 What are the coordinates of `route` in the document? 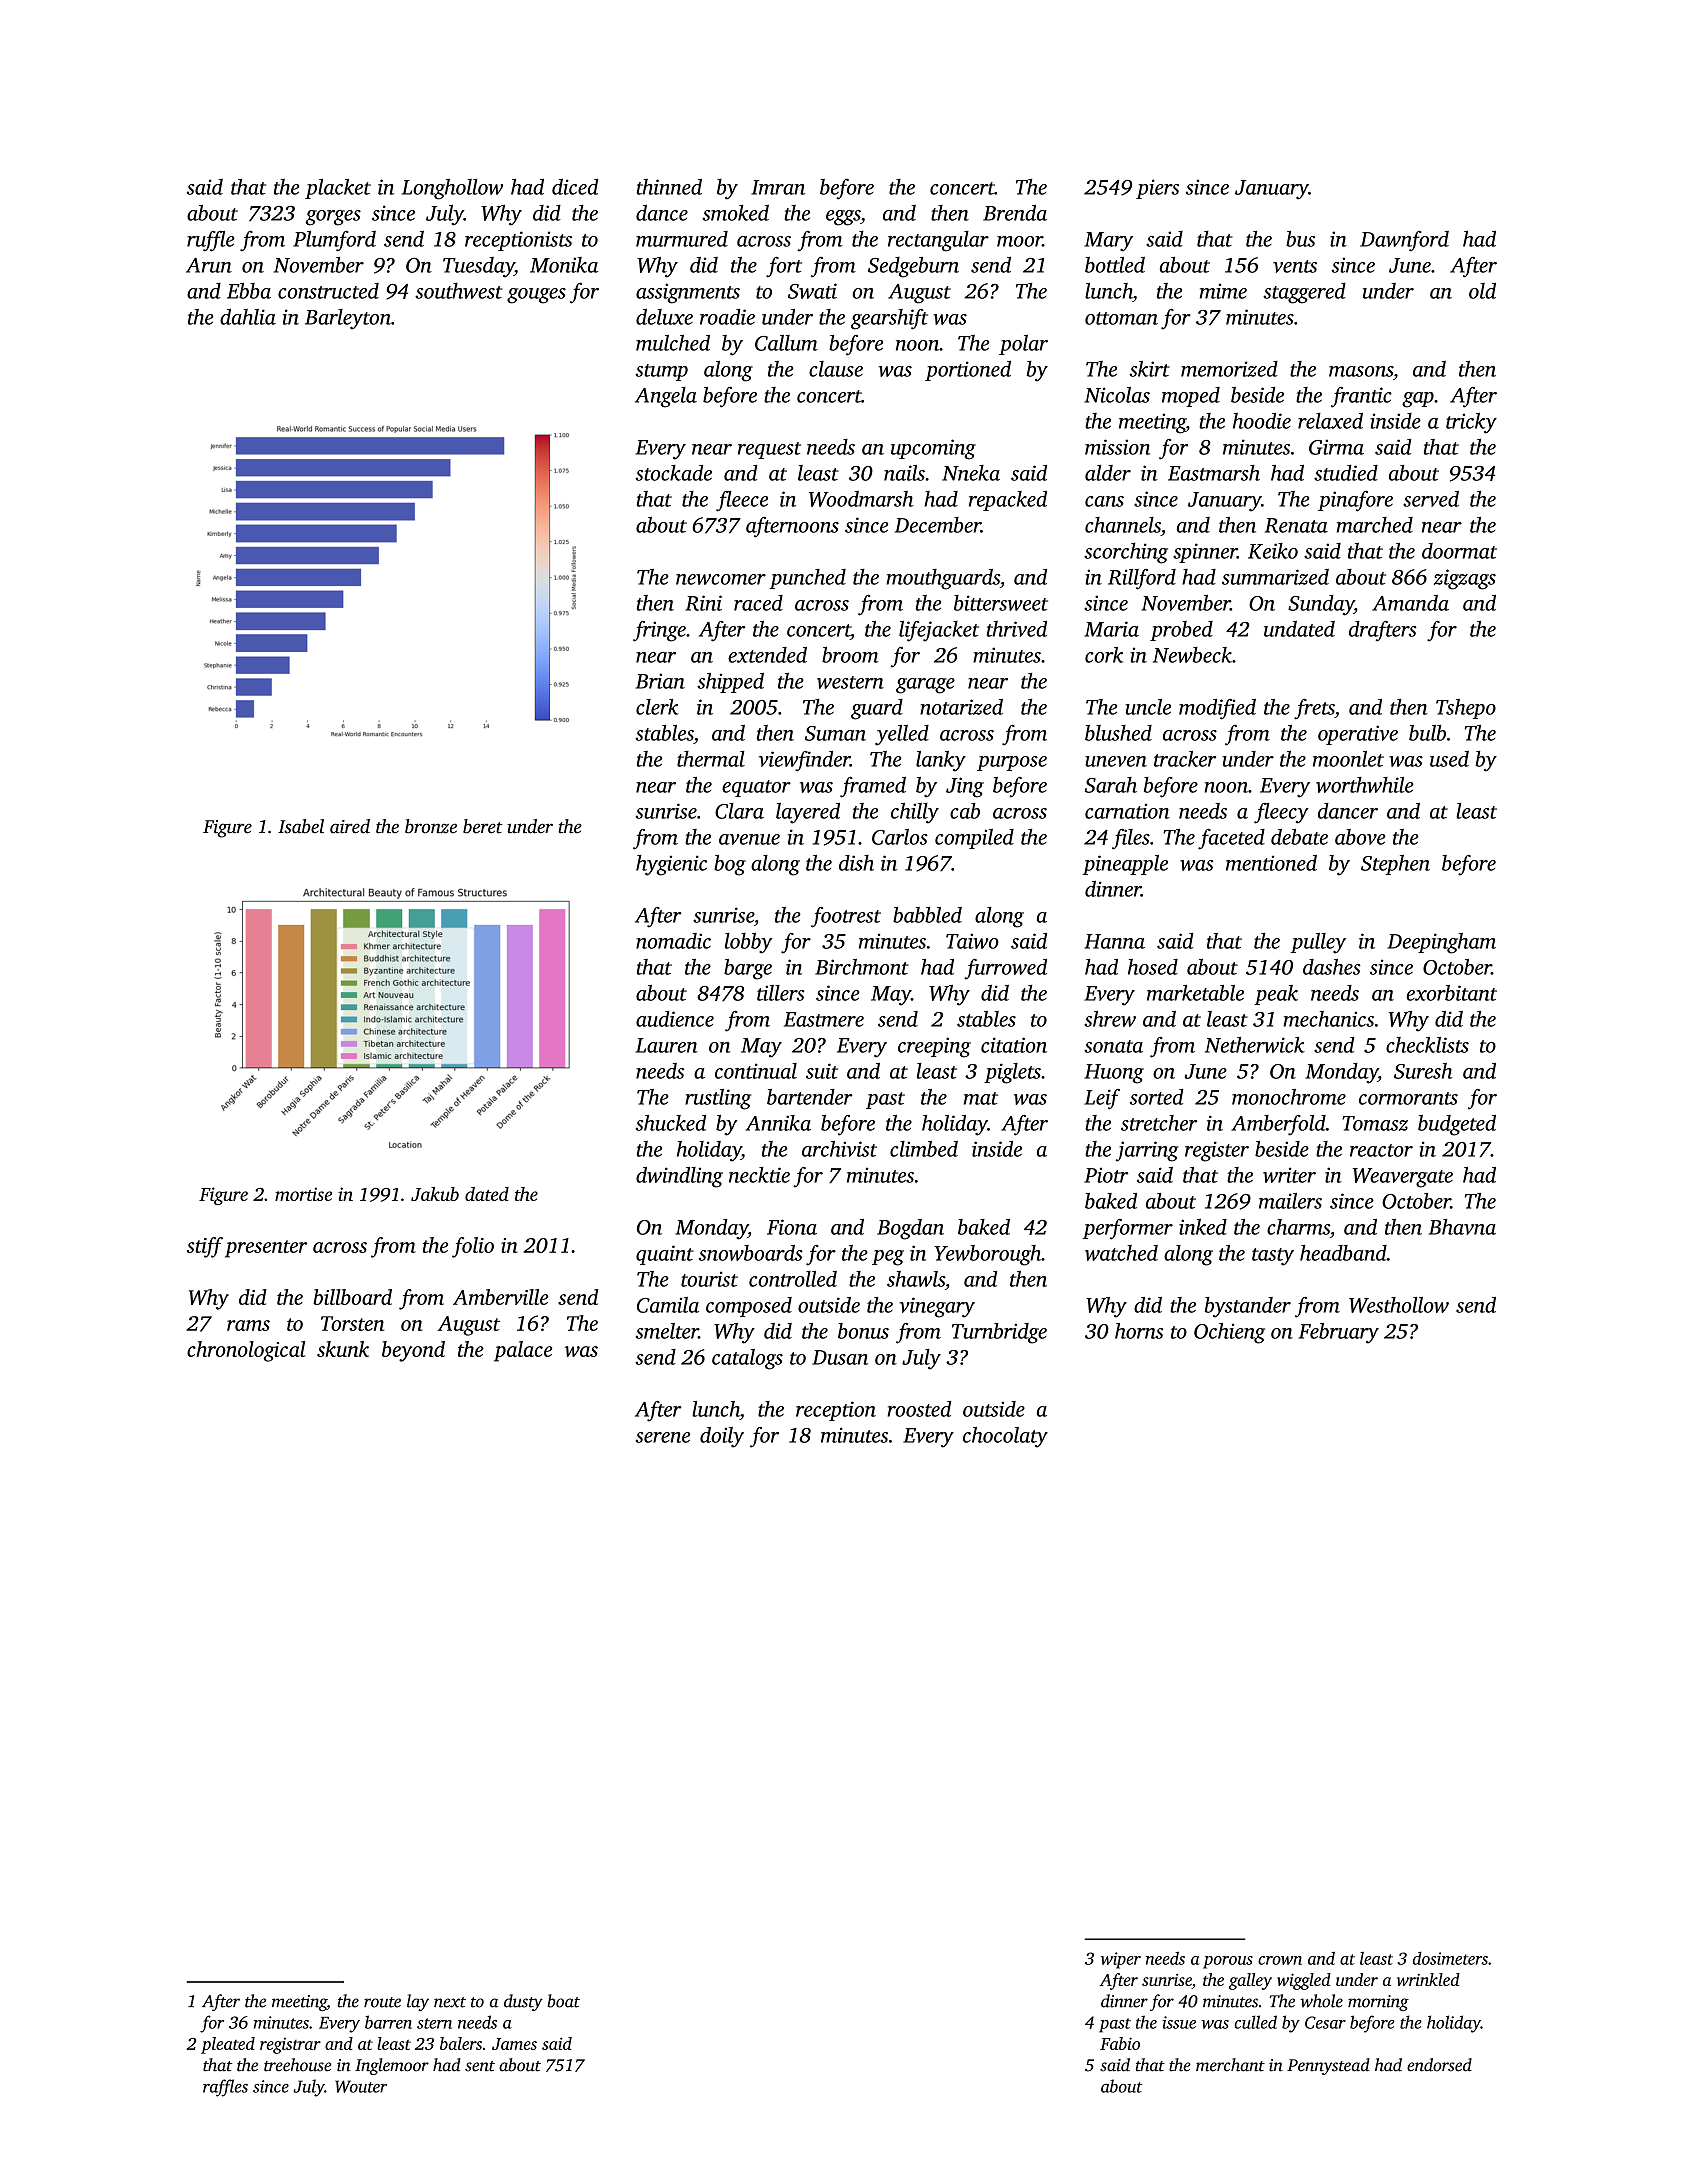 It's located at (382, 2002).
